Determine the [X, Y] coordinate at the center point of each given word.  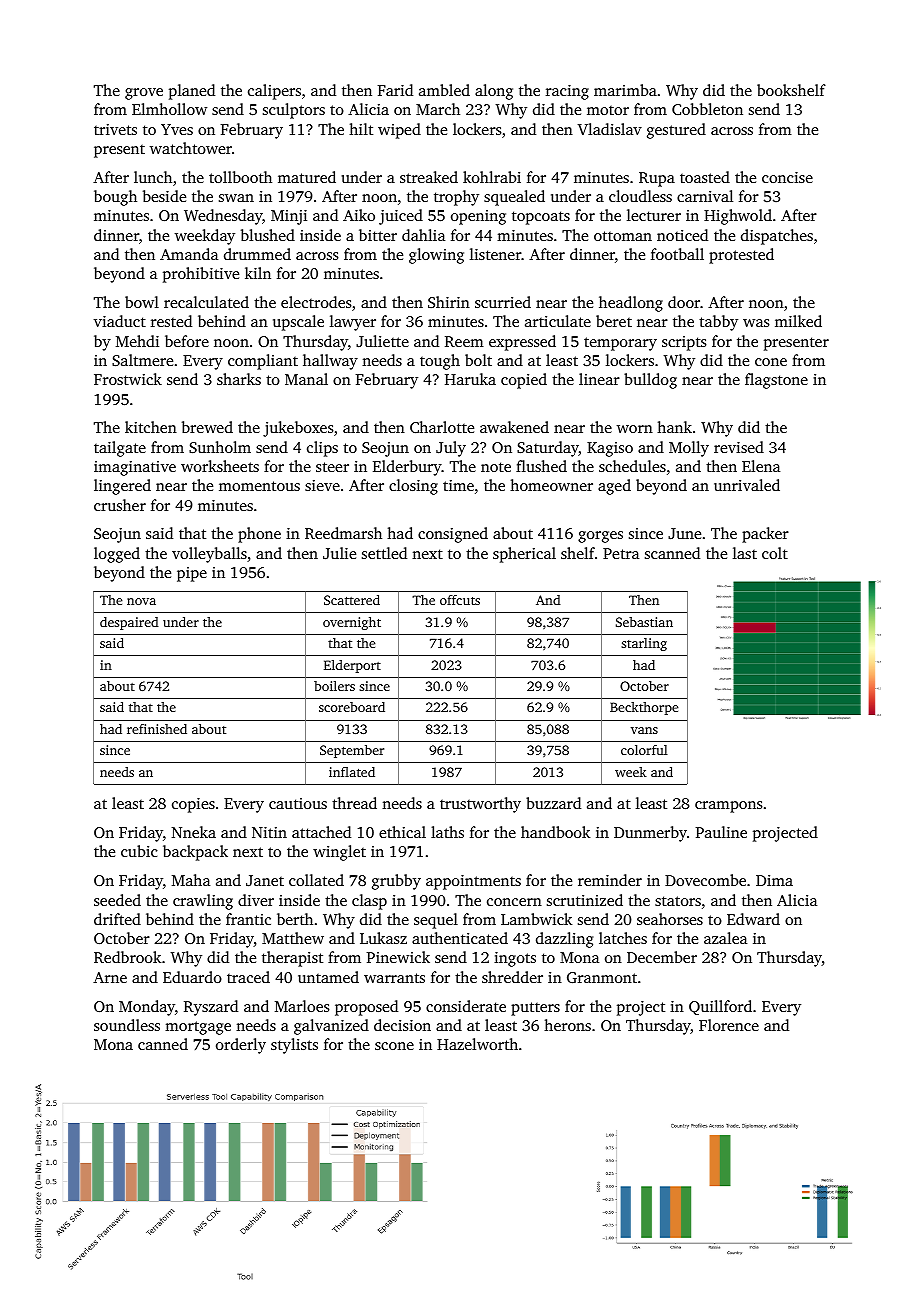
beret [614, 321]
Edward [753, 919]
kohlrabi [492, 177]
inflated [352, 772]
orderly [241, 1046]
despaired [129, 623]
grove [144, 94]
